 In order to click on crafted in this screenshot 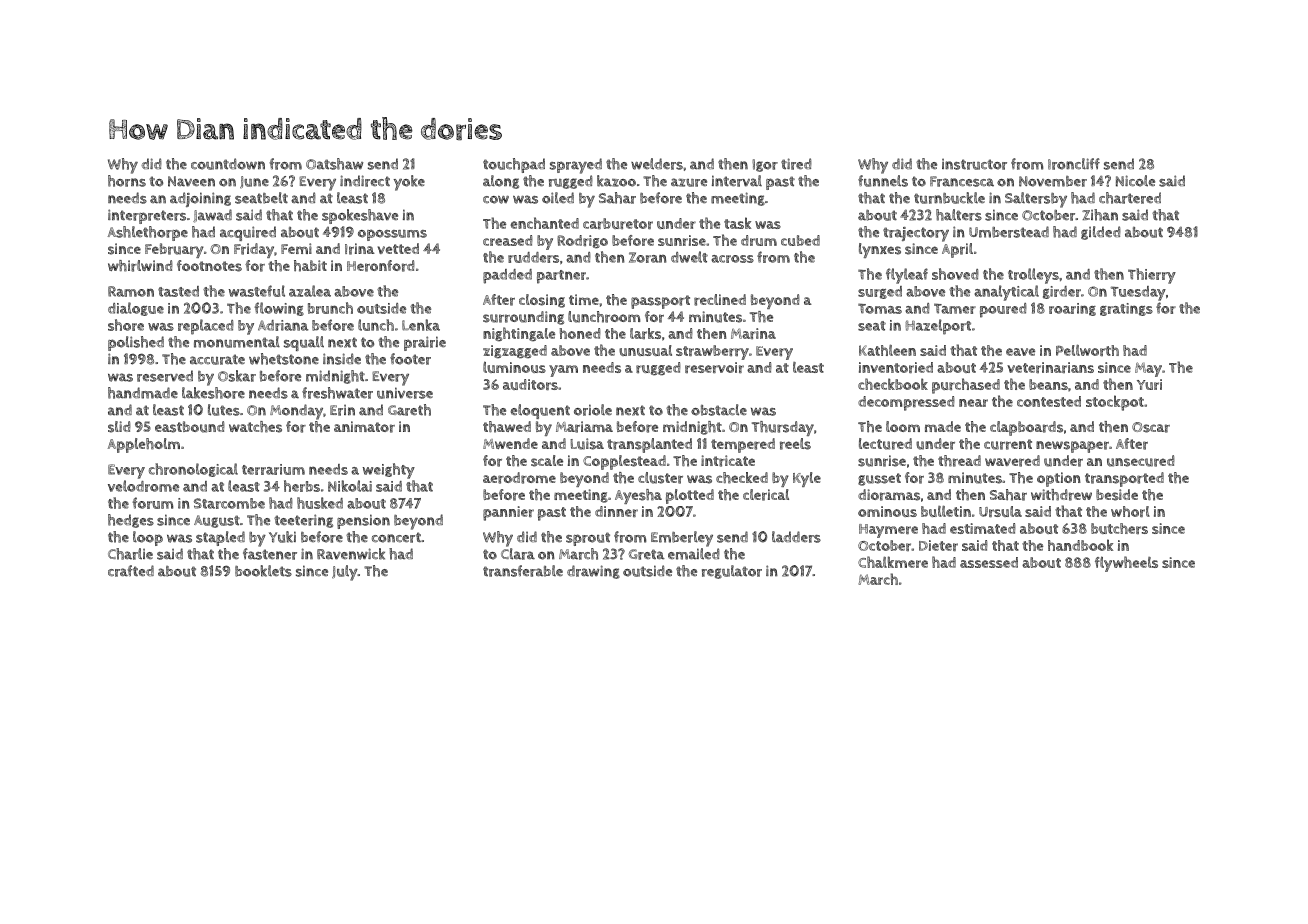, I will do `click(131, 571)`.
